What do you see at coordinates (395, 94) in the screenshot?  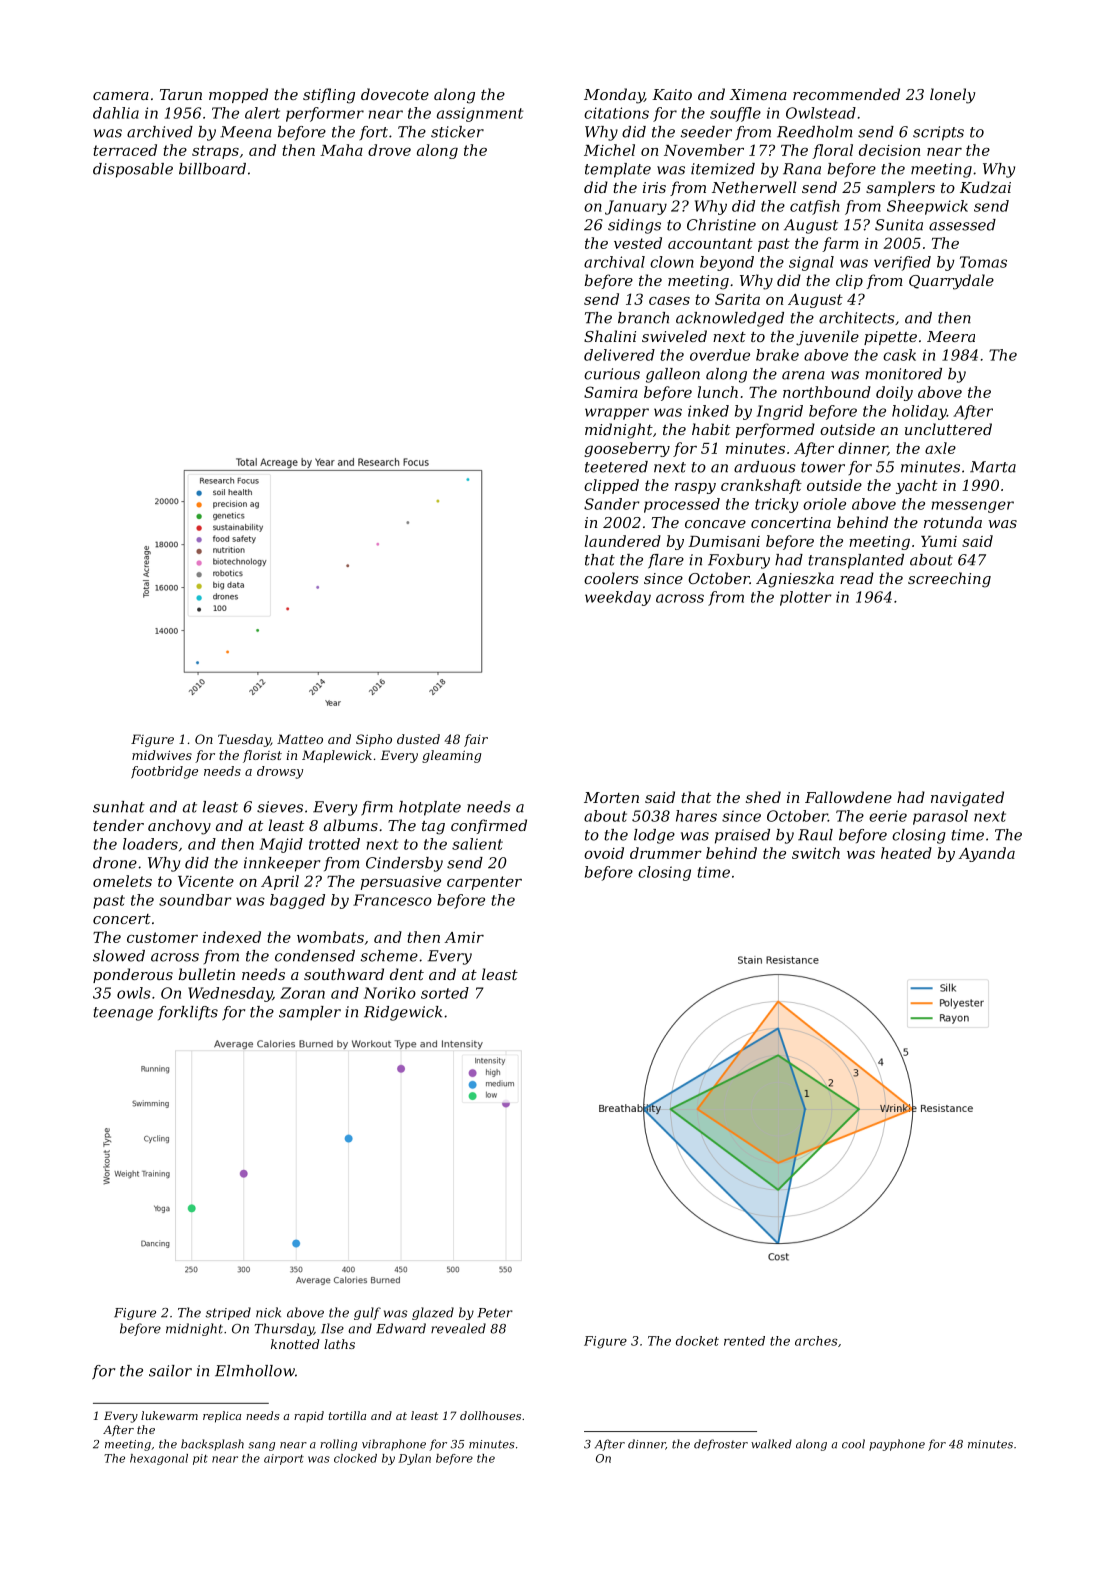 I see `dovecote` at bounding box center [395, 94].
